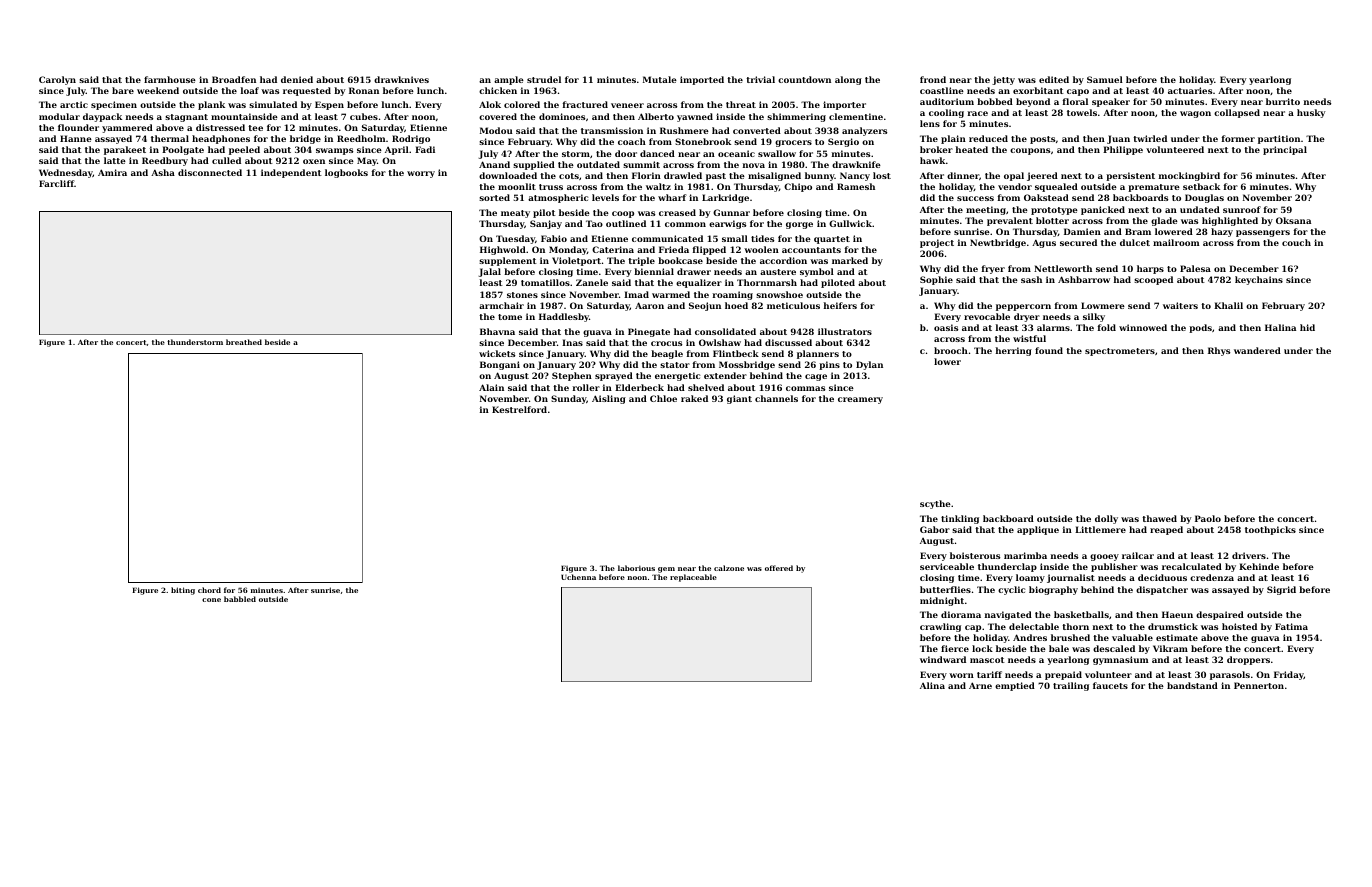 This page has width=1372, height=887. I want to click on waltz, so click(658, 186).
